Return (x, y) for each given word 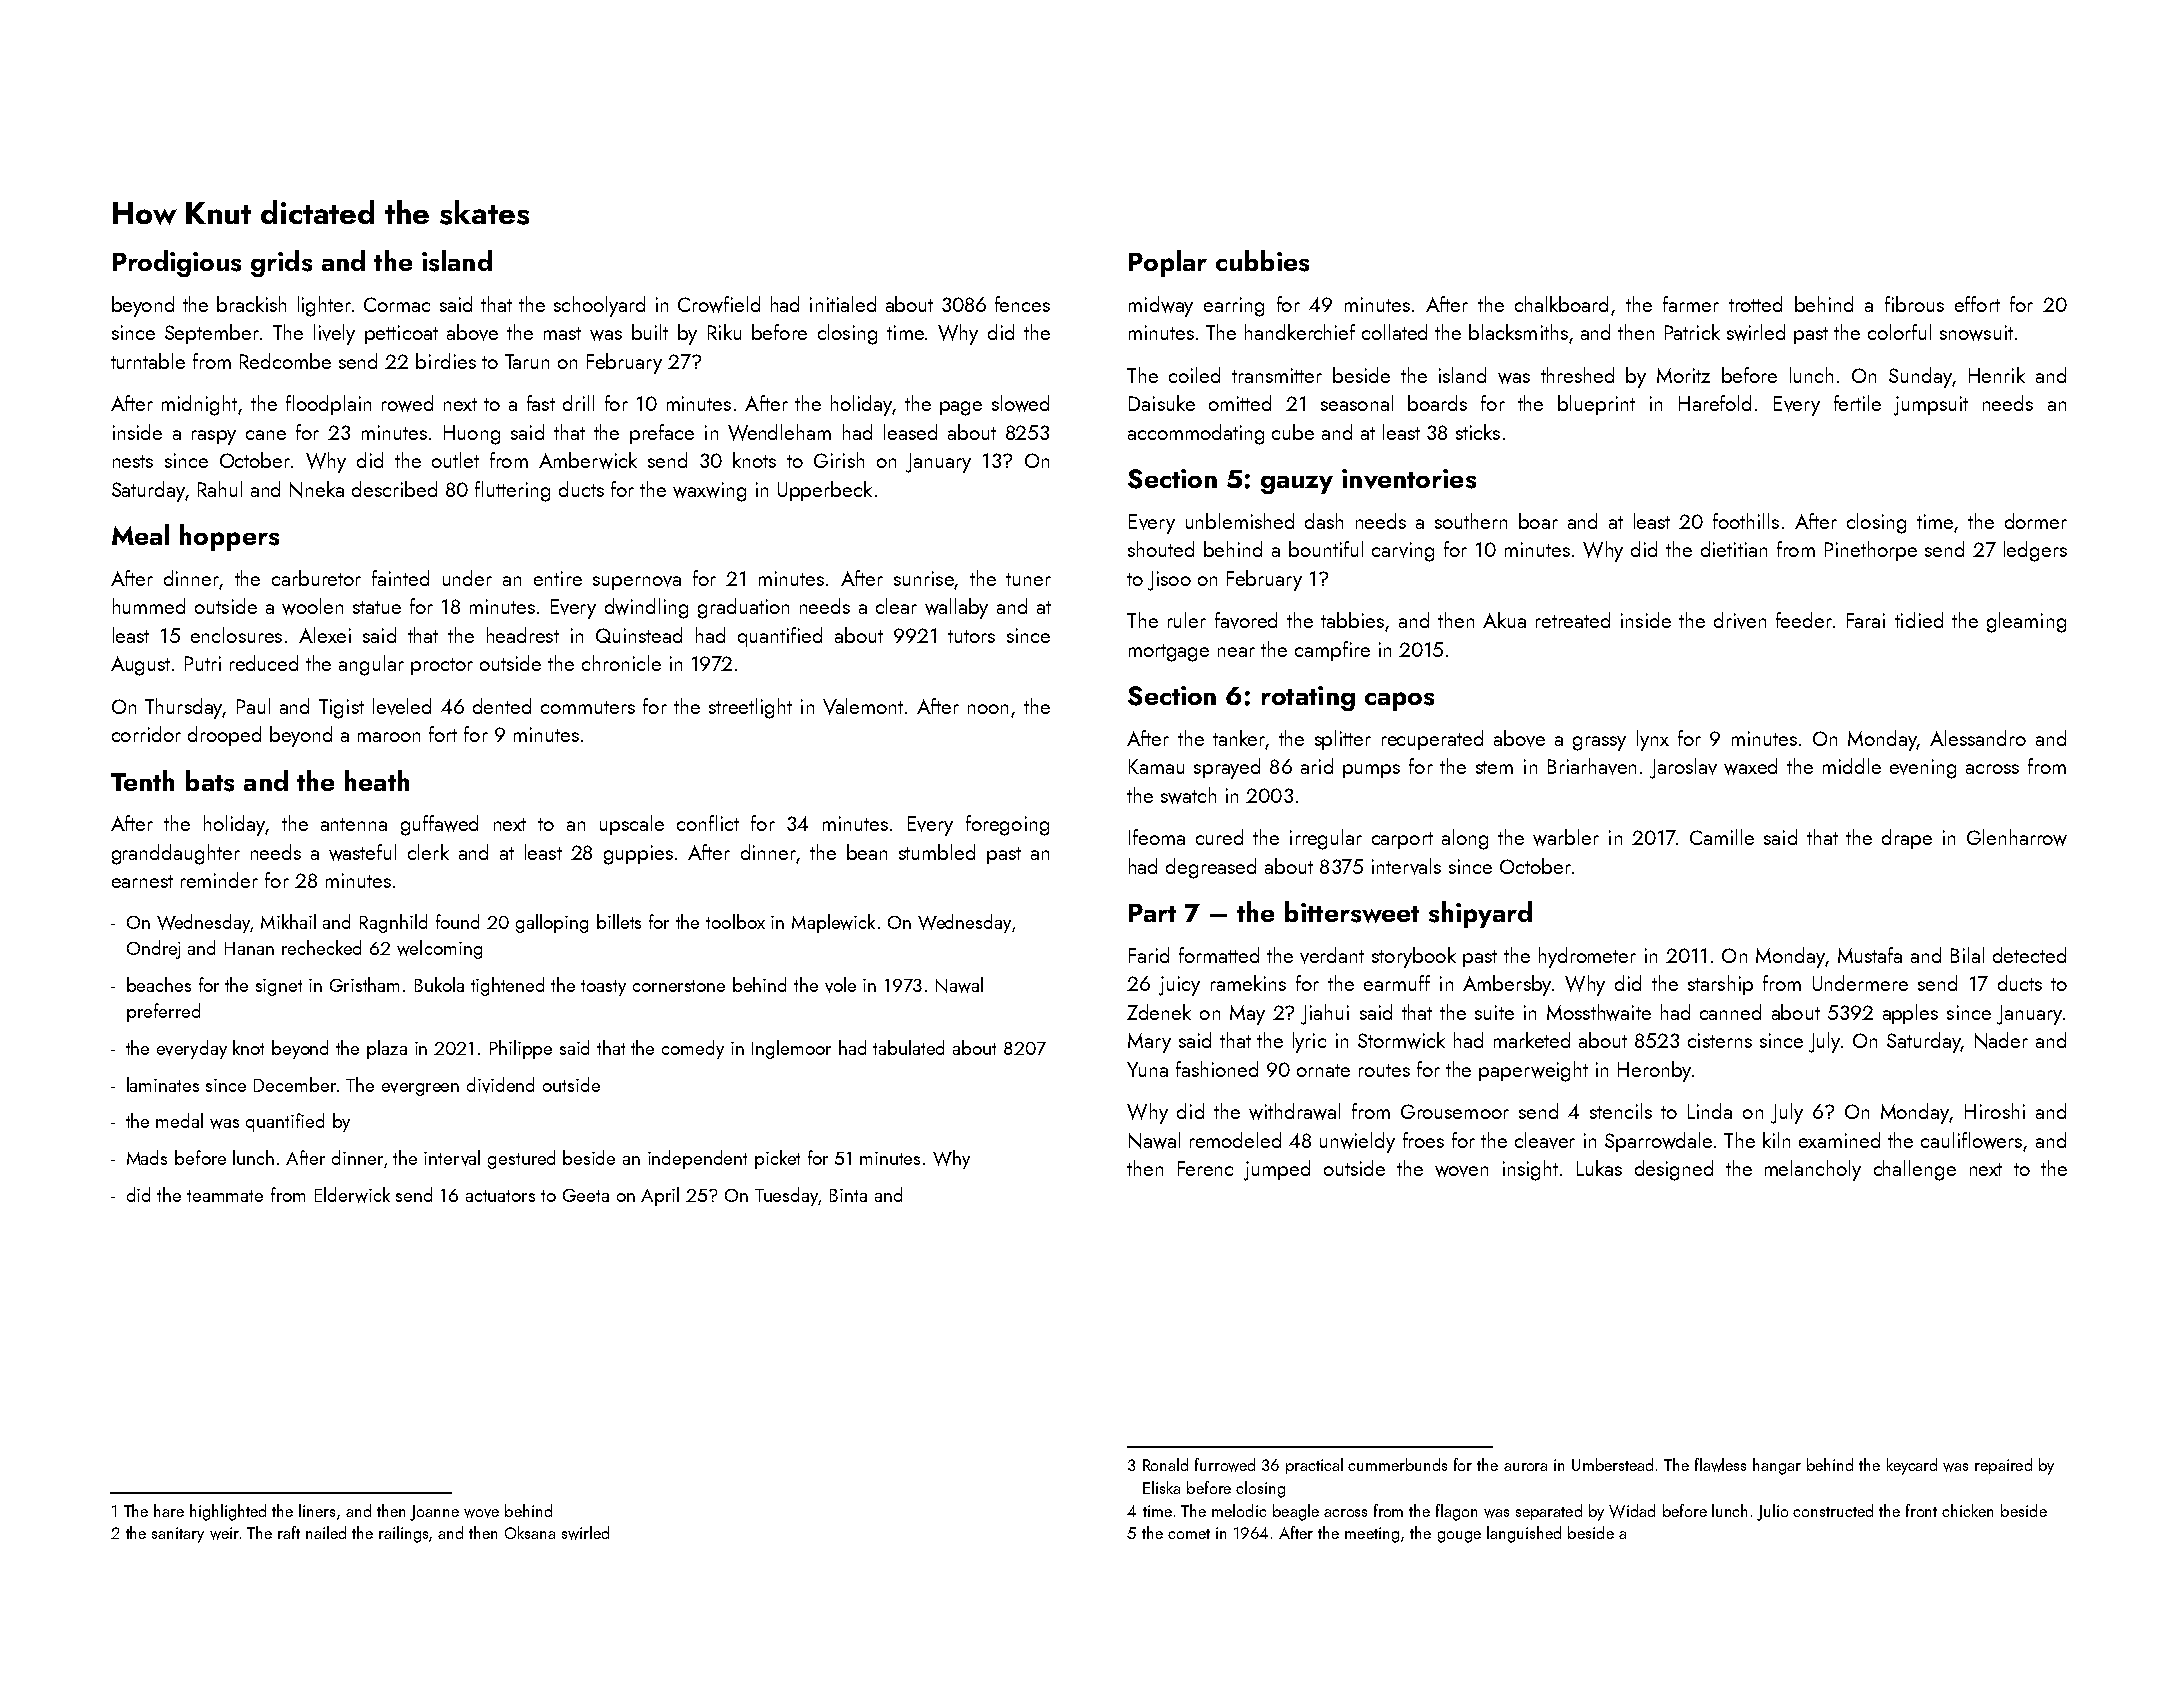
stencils (1621, 1111)
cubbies (1262, 261)
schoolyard (599, 306)
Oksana (530, 1532)
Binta (848, 1195)
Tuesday (786, 1196)
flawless (1720, 1465)
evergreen (420, 1089)
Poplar (1168, 263)
